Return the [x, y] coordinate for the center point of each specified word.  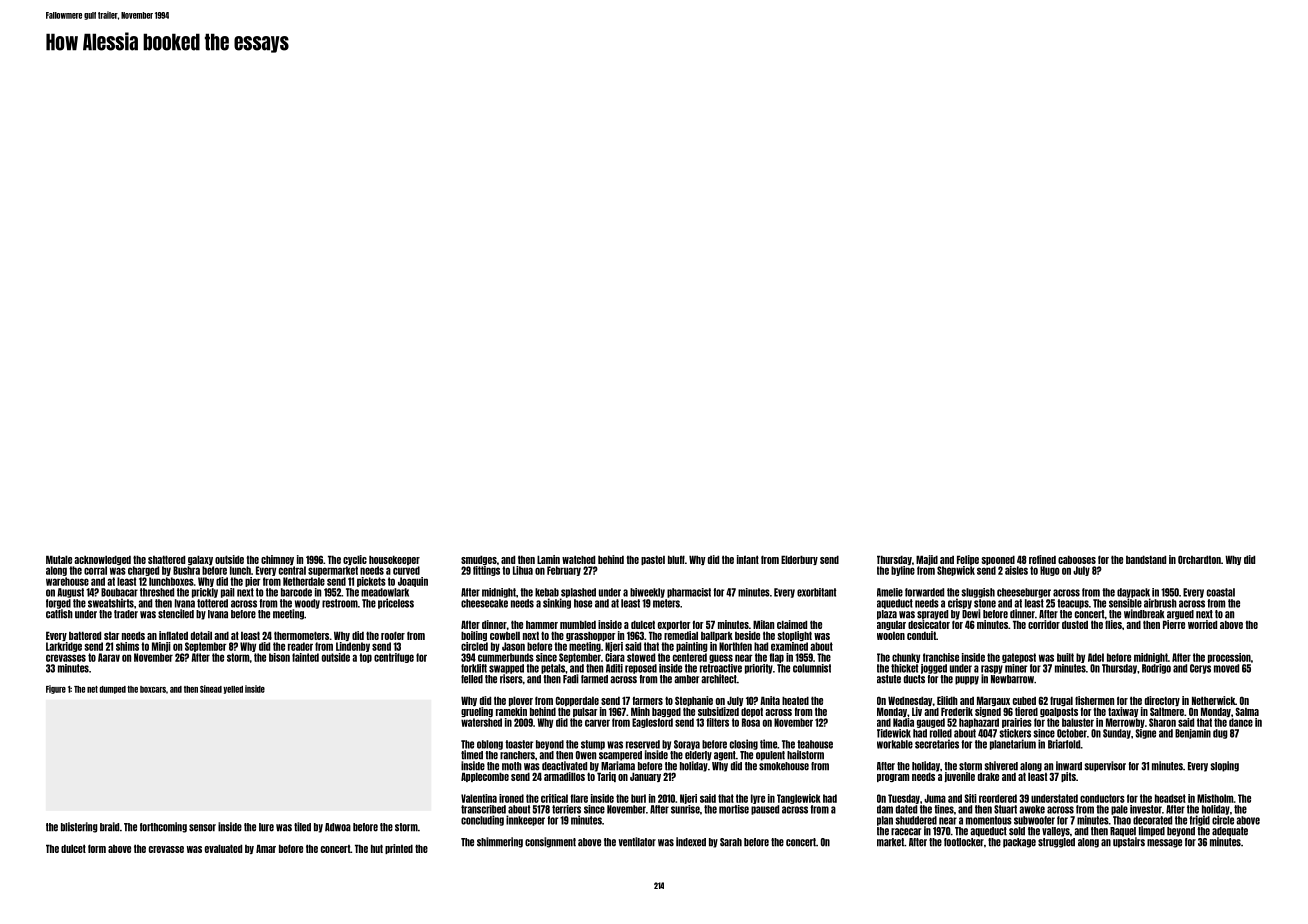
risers [511, 679]
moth [512, 766]
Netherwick [1213, 700]
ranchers [517, 755]
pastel [653, 560]
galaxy [200, 560]
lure [266, 827]
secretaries [937, 744]
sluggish [978, 593]
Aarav [109, 657]
